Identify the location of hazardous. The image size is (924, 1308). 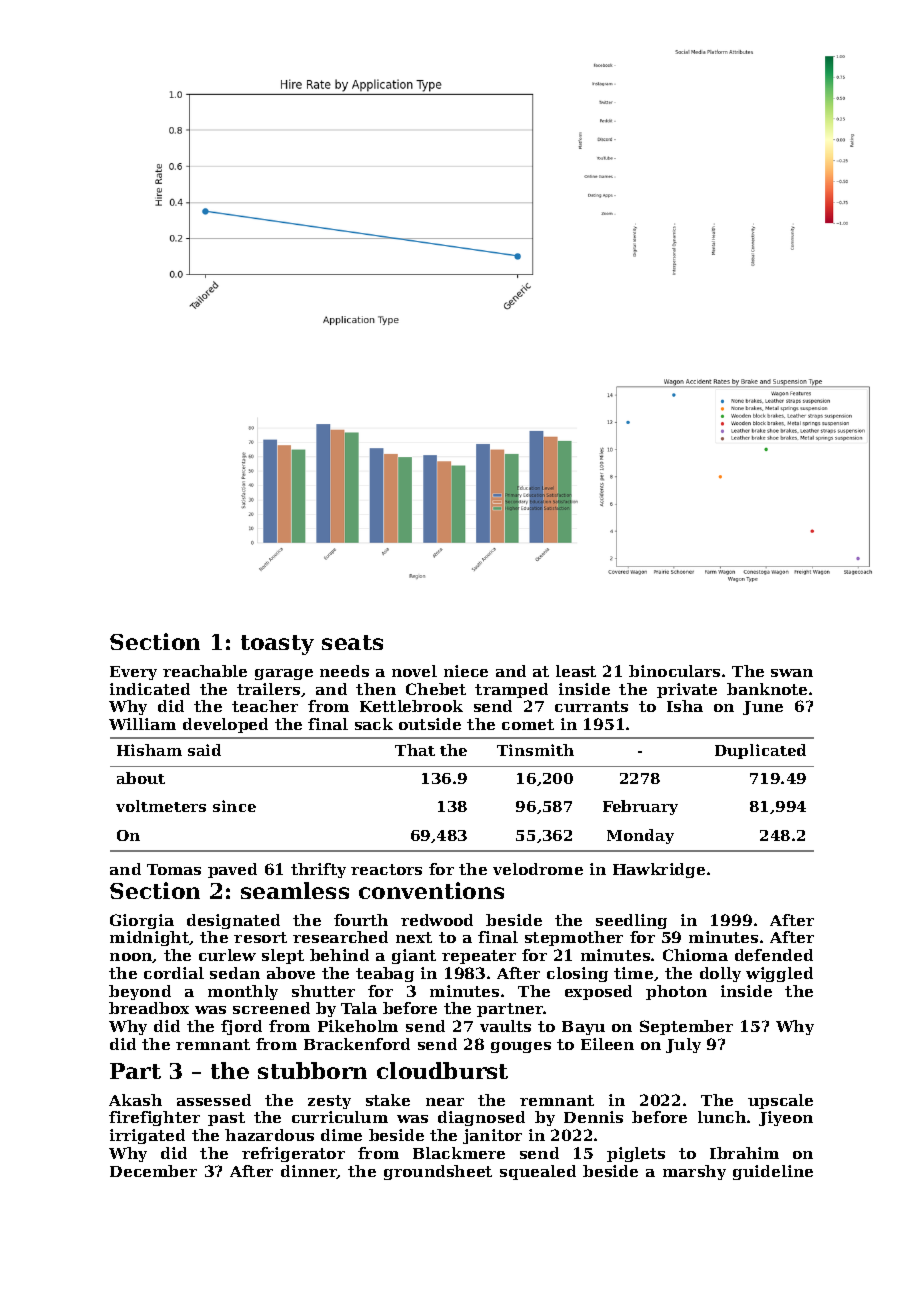
(269, 1135).
